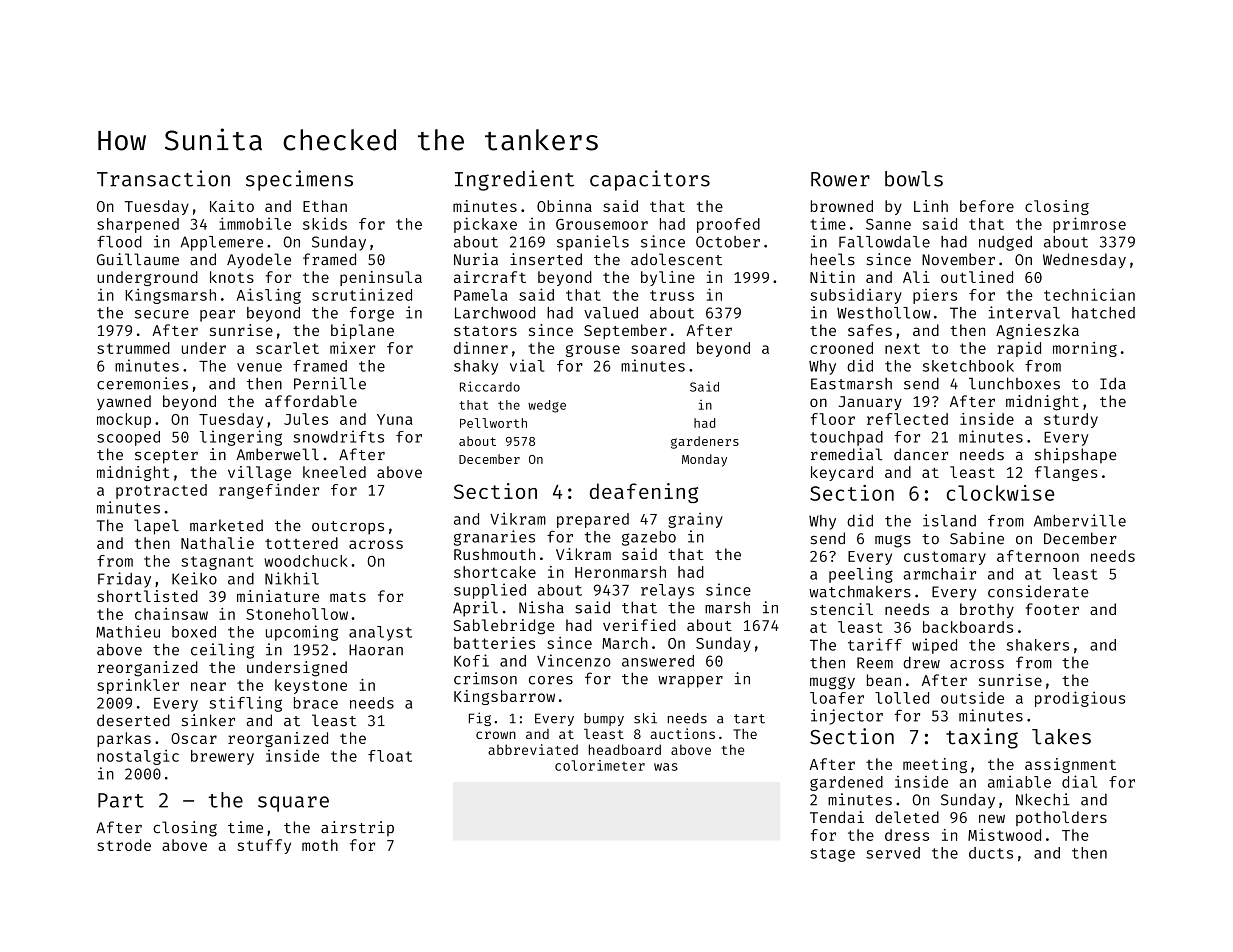 The height and width of the screenshot is (952, 1233). What do you see at coordinates (163, 178) in the screenshot?
I see `Transaction` at bounding box center [163, 178].
